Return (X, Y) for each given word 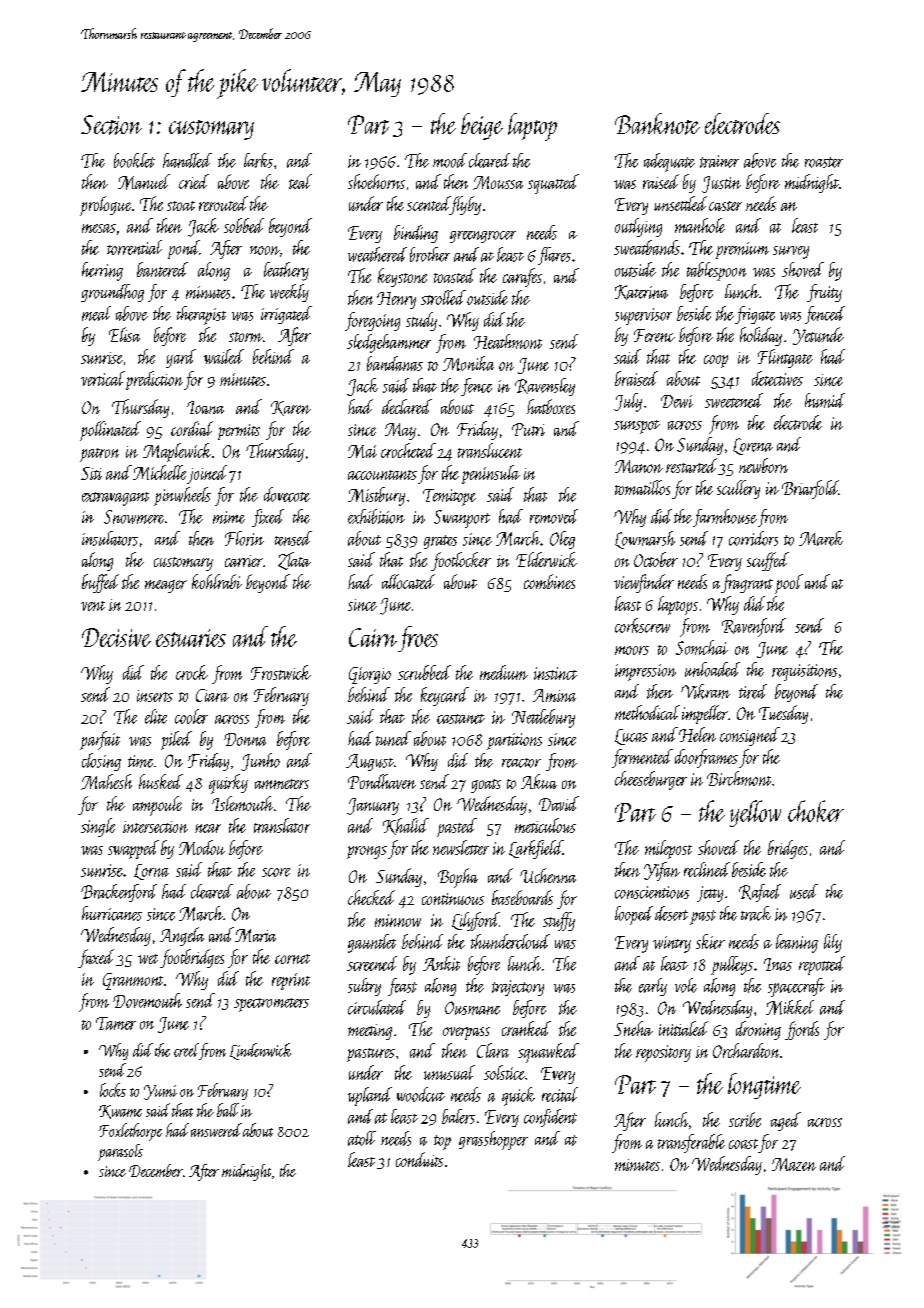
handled (187, 160)
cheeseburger (651, 780)
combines (549, 581)
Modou (202, 847)
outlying (638, 227)
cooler (191, 716)
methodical (647, 712)
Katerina (641, 292)
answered (216, 1130)
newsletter (461, 847)
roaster (824, 162)
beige (482, 126)
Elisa (124, 334)
